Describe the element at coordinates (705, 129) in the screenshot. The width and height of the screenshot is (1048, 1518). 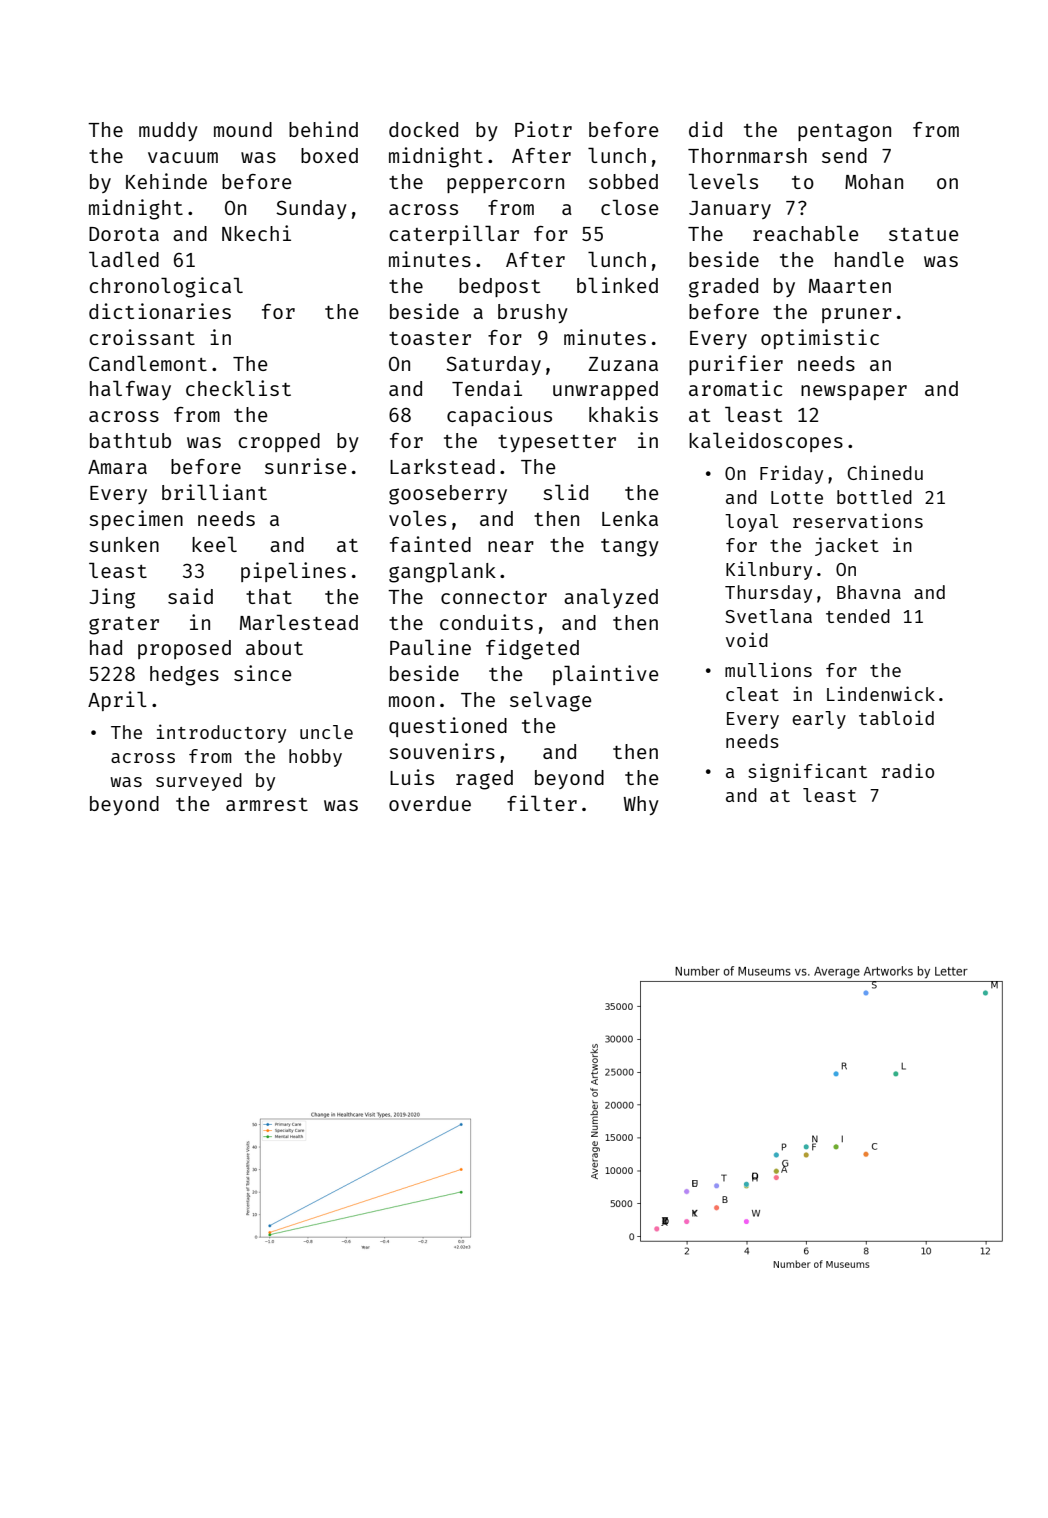
I see `did` at that location.
